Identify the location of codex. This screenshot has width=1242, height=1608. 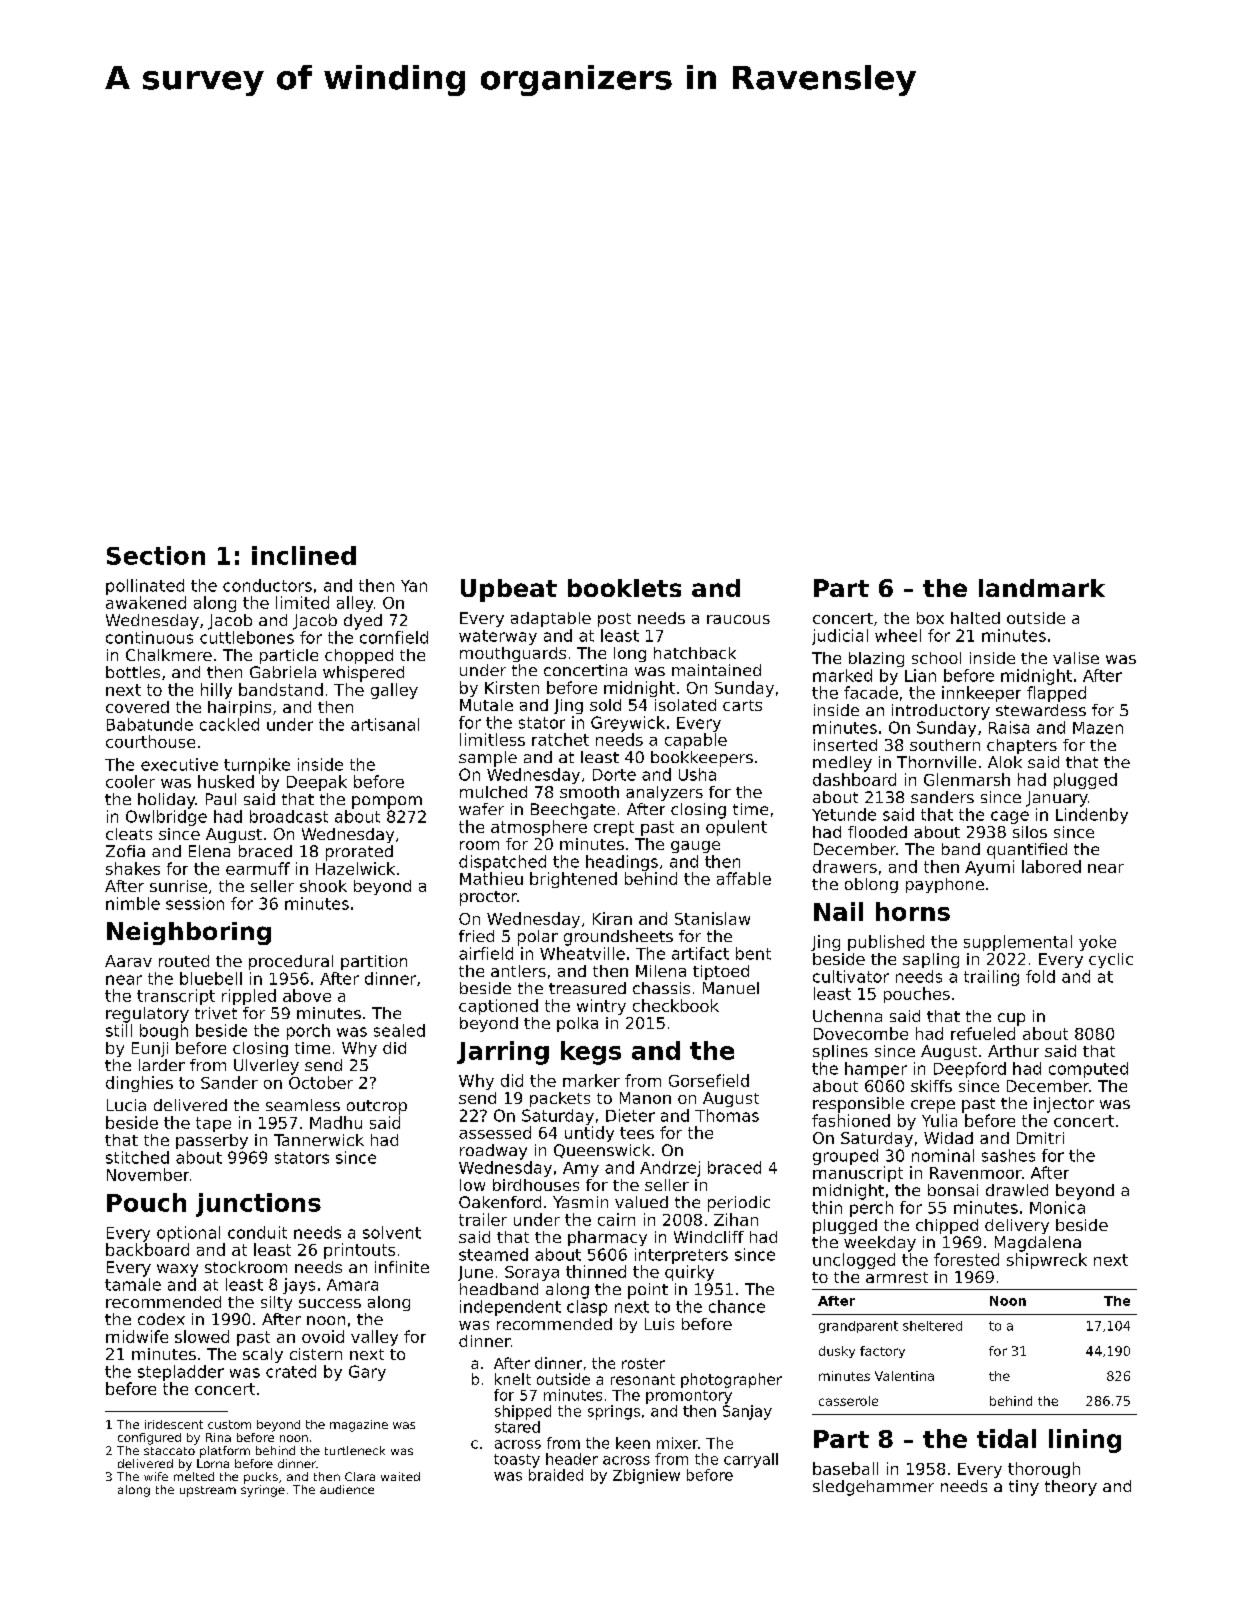
(161, 1319).
